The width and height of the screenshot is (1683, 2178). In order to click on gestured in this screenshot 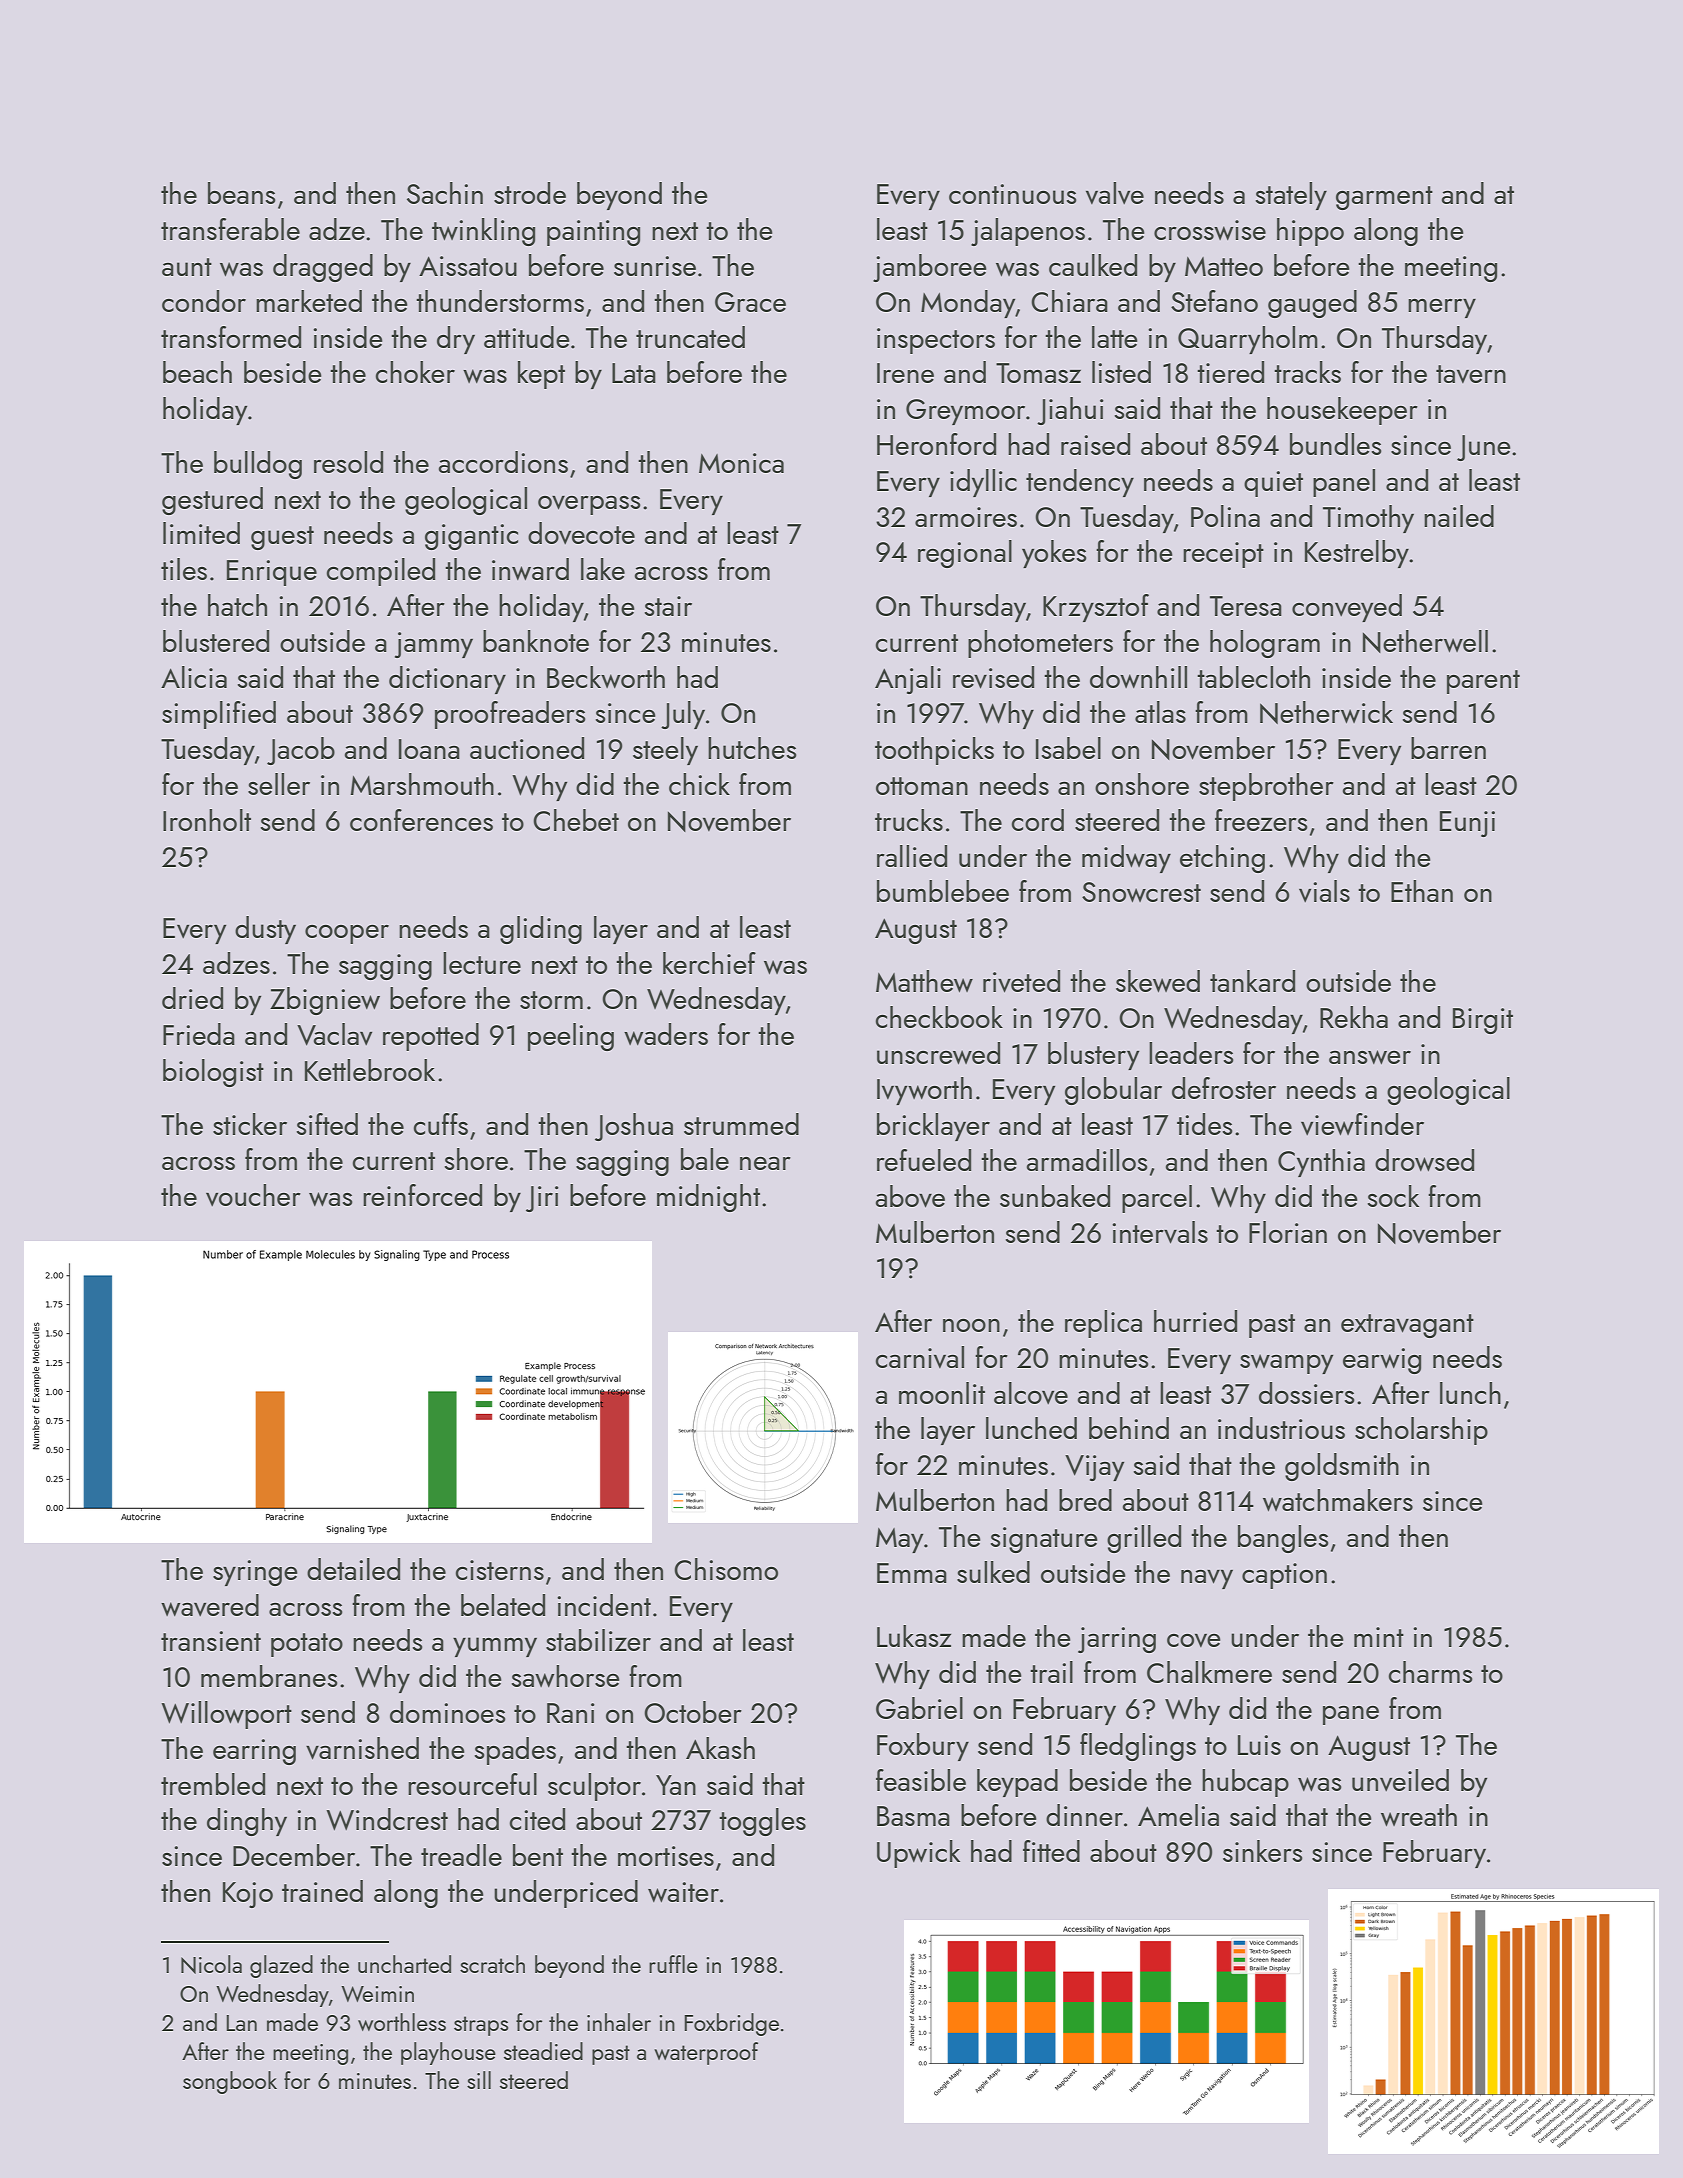, I will do `click(212, 501)`.
